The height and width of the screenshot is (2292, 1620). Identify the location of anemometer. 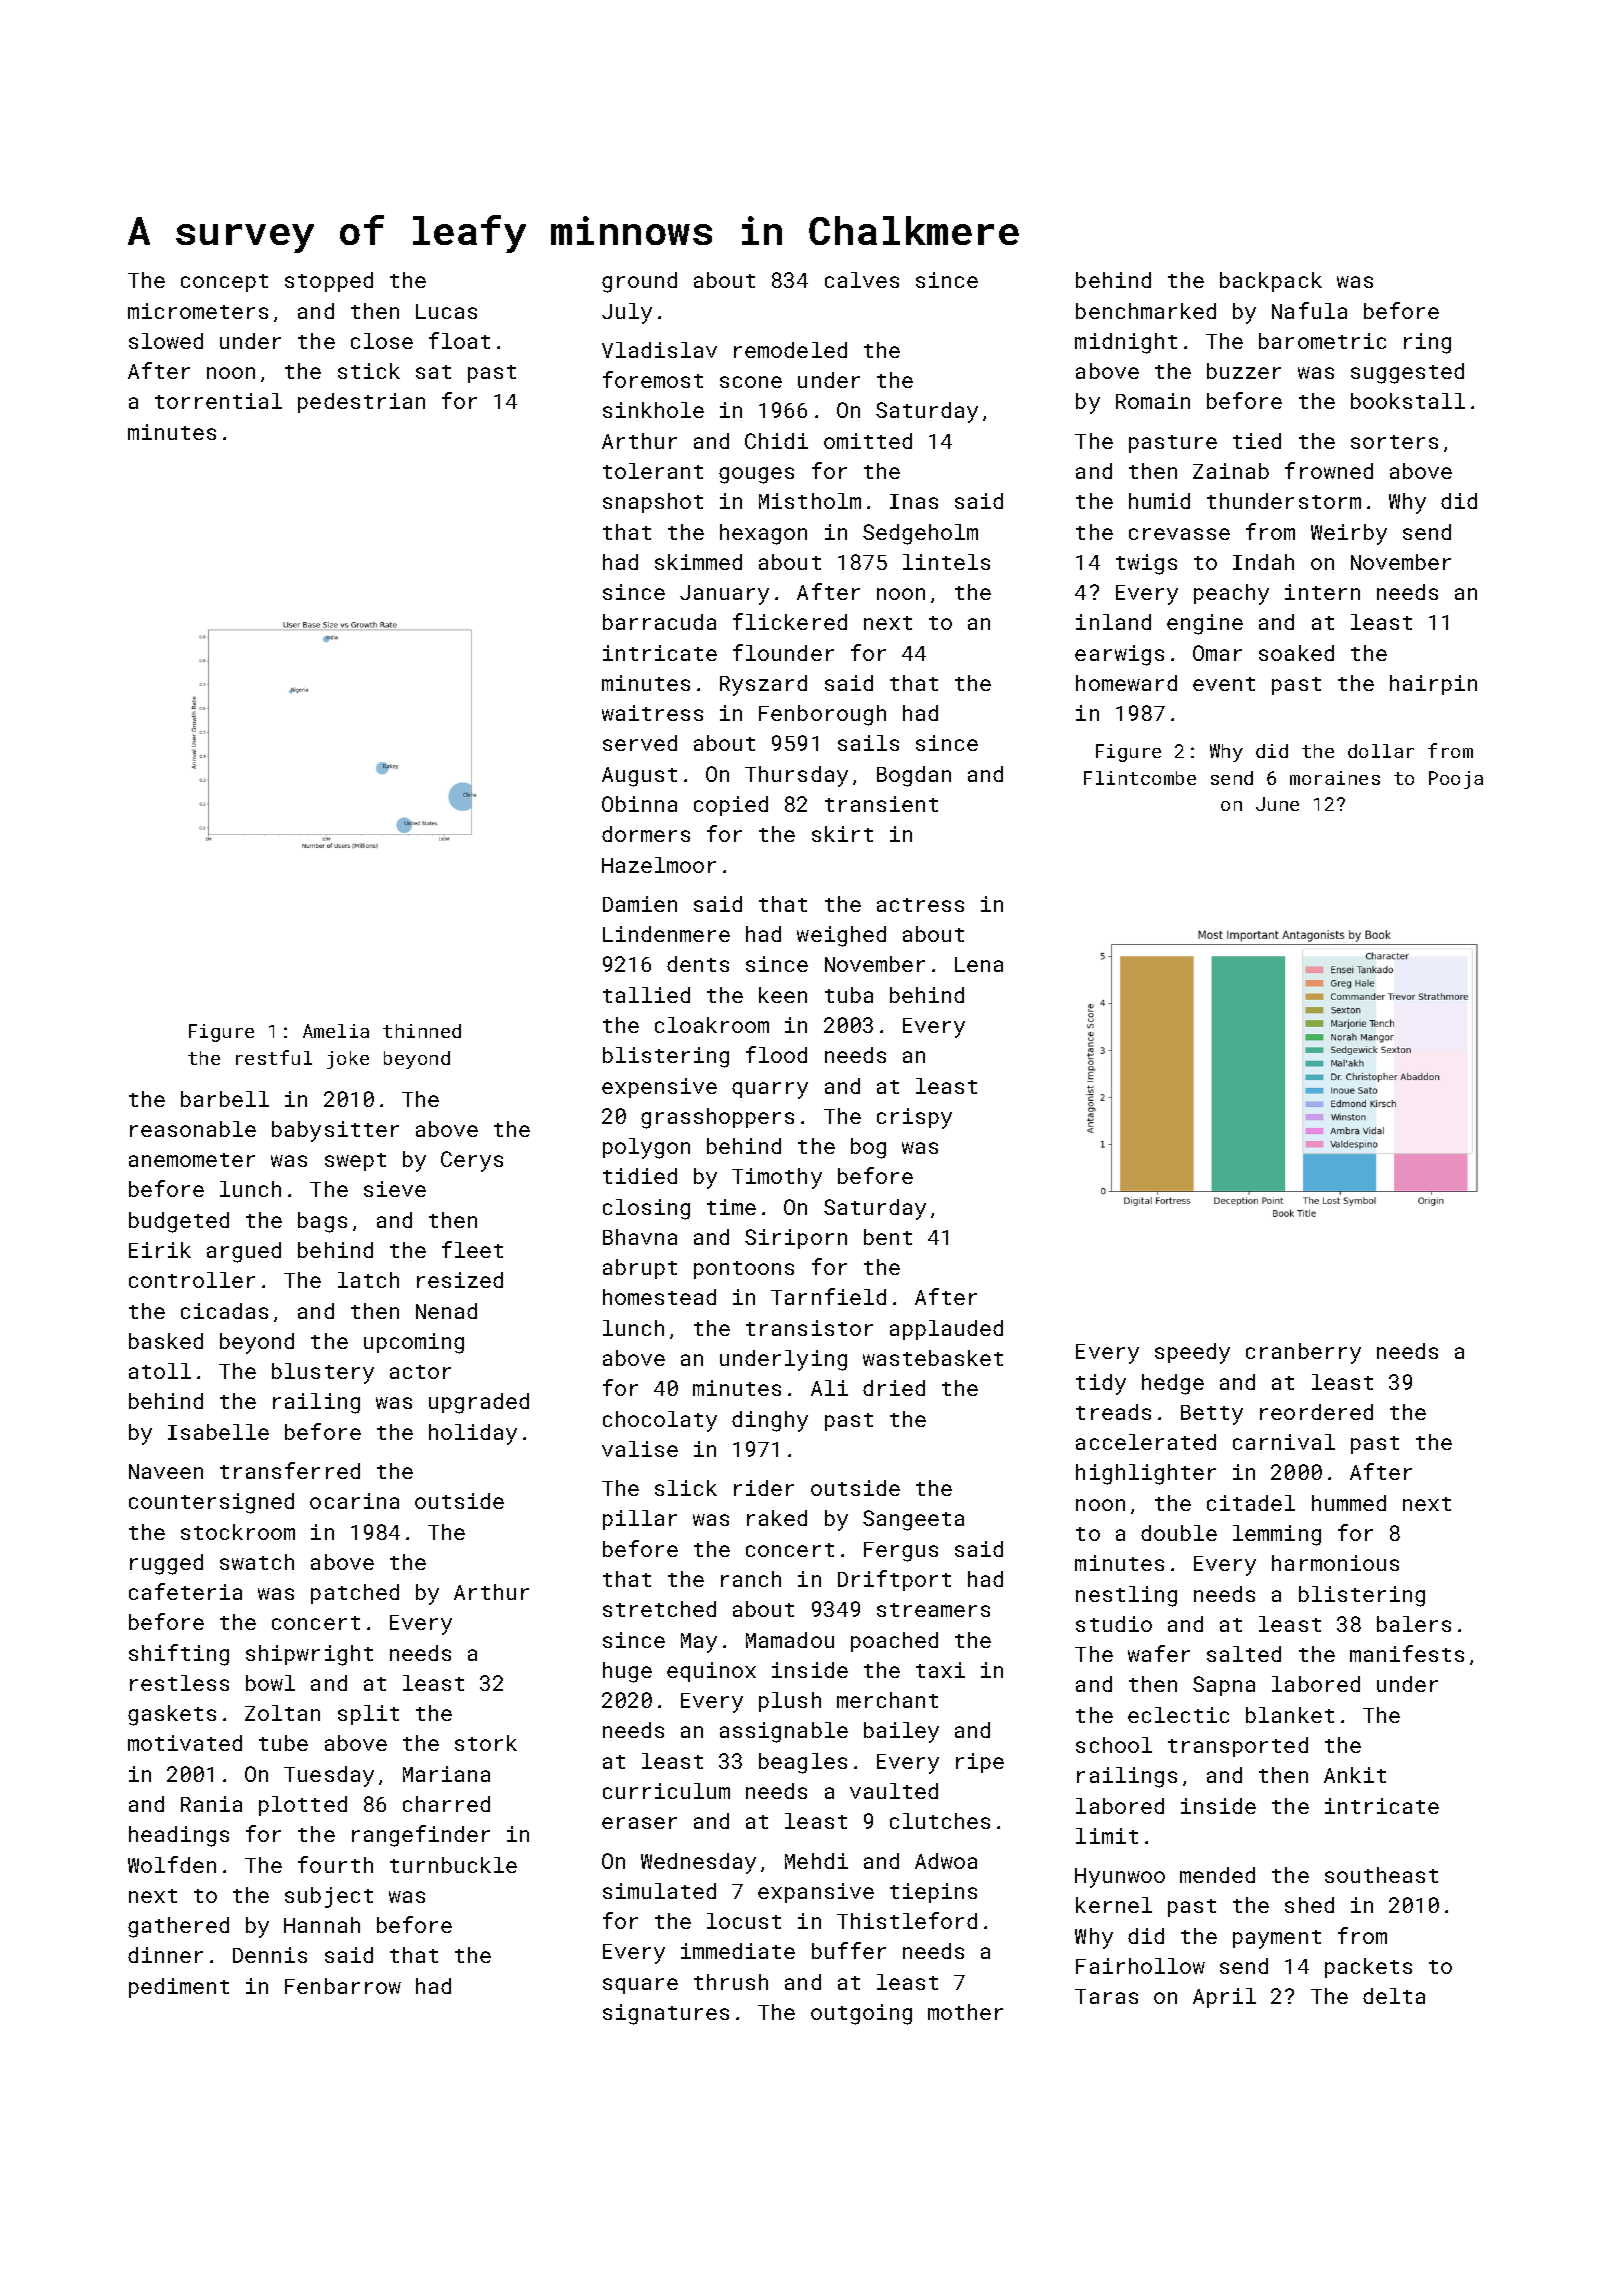
(192, 1160).
